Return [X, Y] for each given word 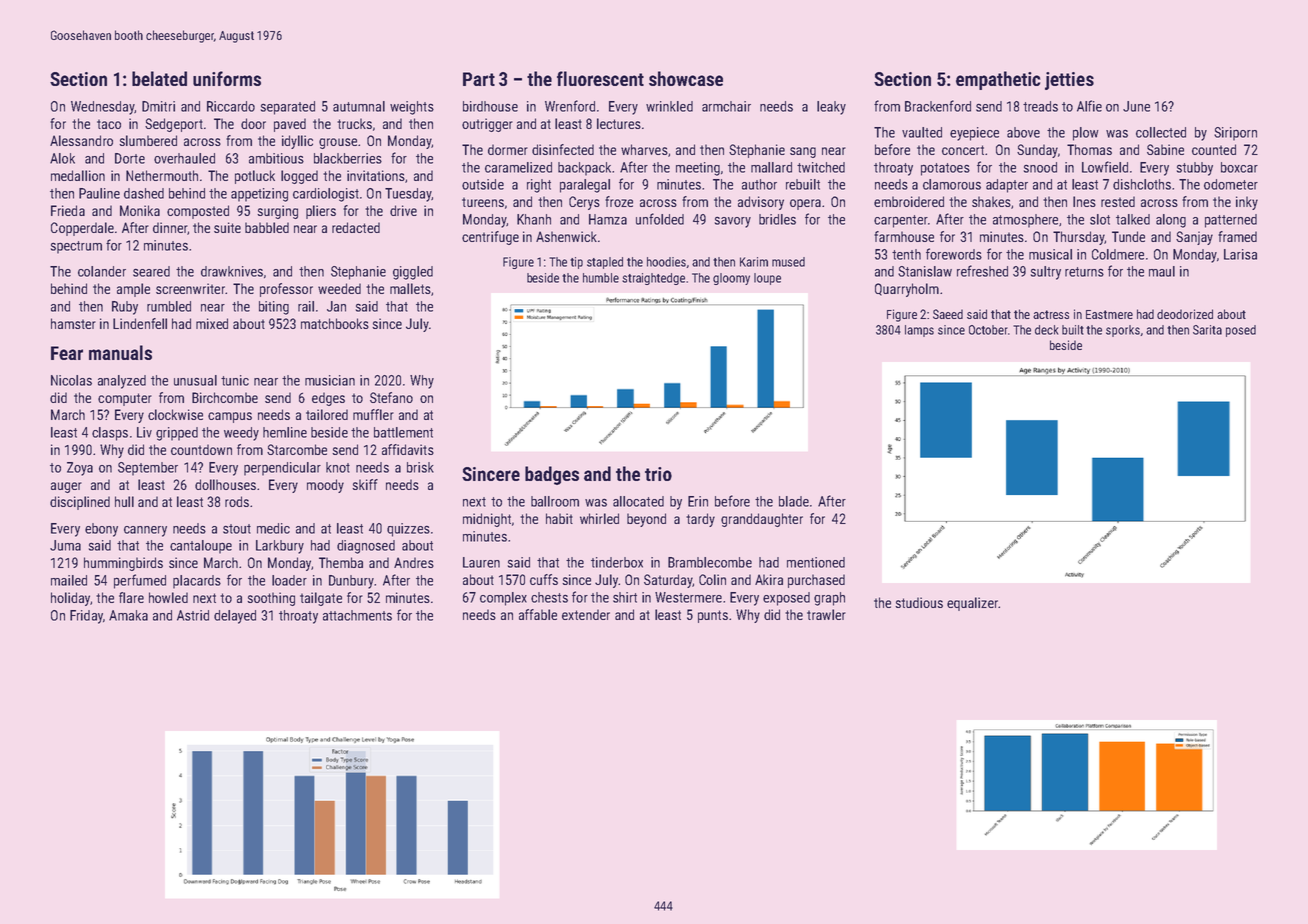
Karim [754, 262]
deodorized [1185, 314]
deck [1046, 330]
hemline [285, 432]
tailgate [321, 599]
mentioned [816, 562]
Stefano [391, 397]
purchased [816, 581]
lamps [919, 331]
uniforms [227, 78]
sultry [1046, 273]
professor [286, 290]
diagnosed [366, 547]
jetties [1069, 81]
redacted [356, 227]
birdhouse [490, 106]
